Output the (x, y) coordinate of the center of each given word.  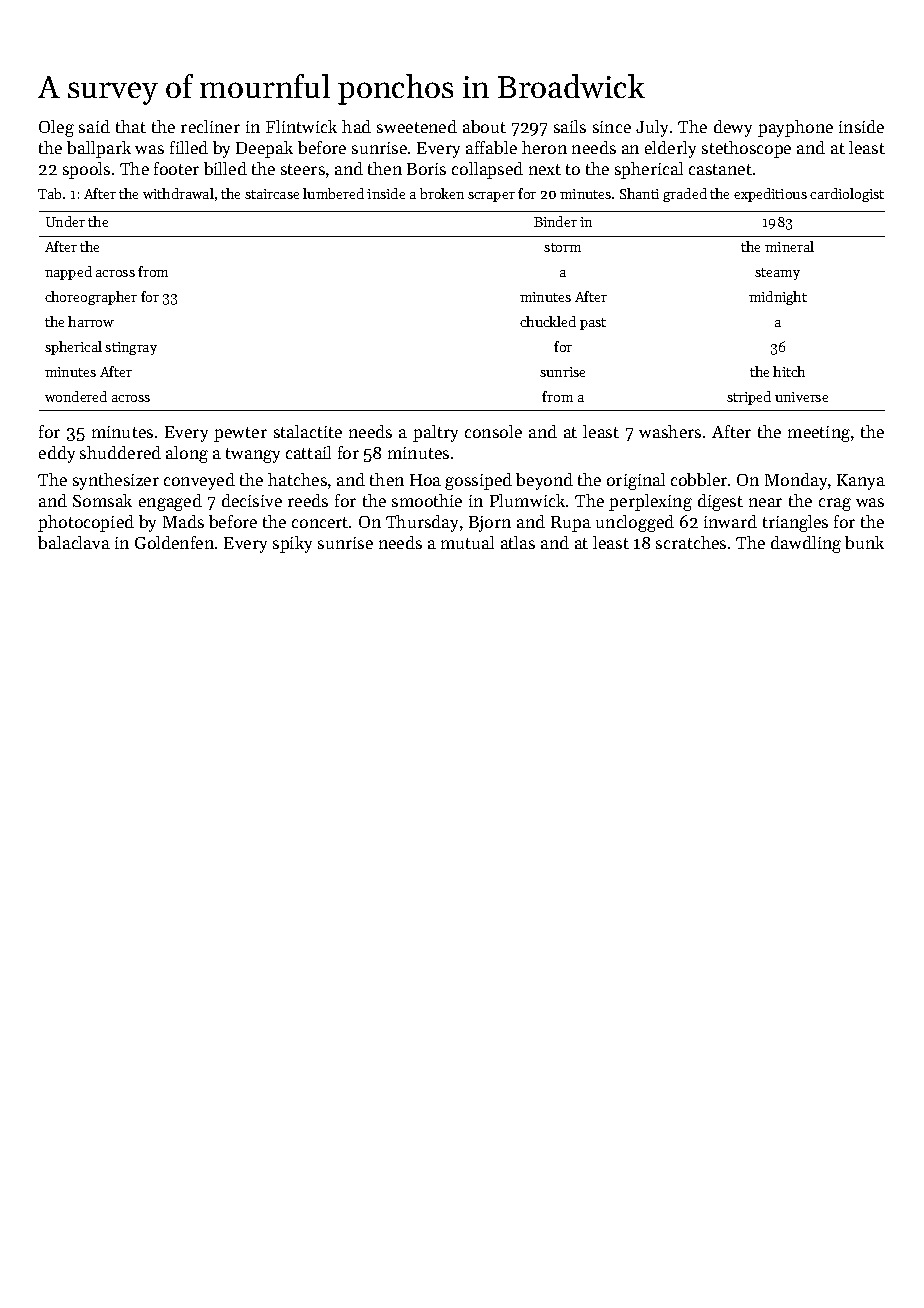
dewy (733, 128)
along (187, 454)
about (484, 126)
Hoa (425, 480)
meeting (819, 434)
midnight (778, 298)
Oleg (56, 128)
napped (68, 273)
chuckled (548, 321)
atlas (518, 542)
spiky (292, 544)
